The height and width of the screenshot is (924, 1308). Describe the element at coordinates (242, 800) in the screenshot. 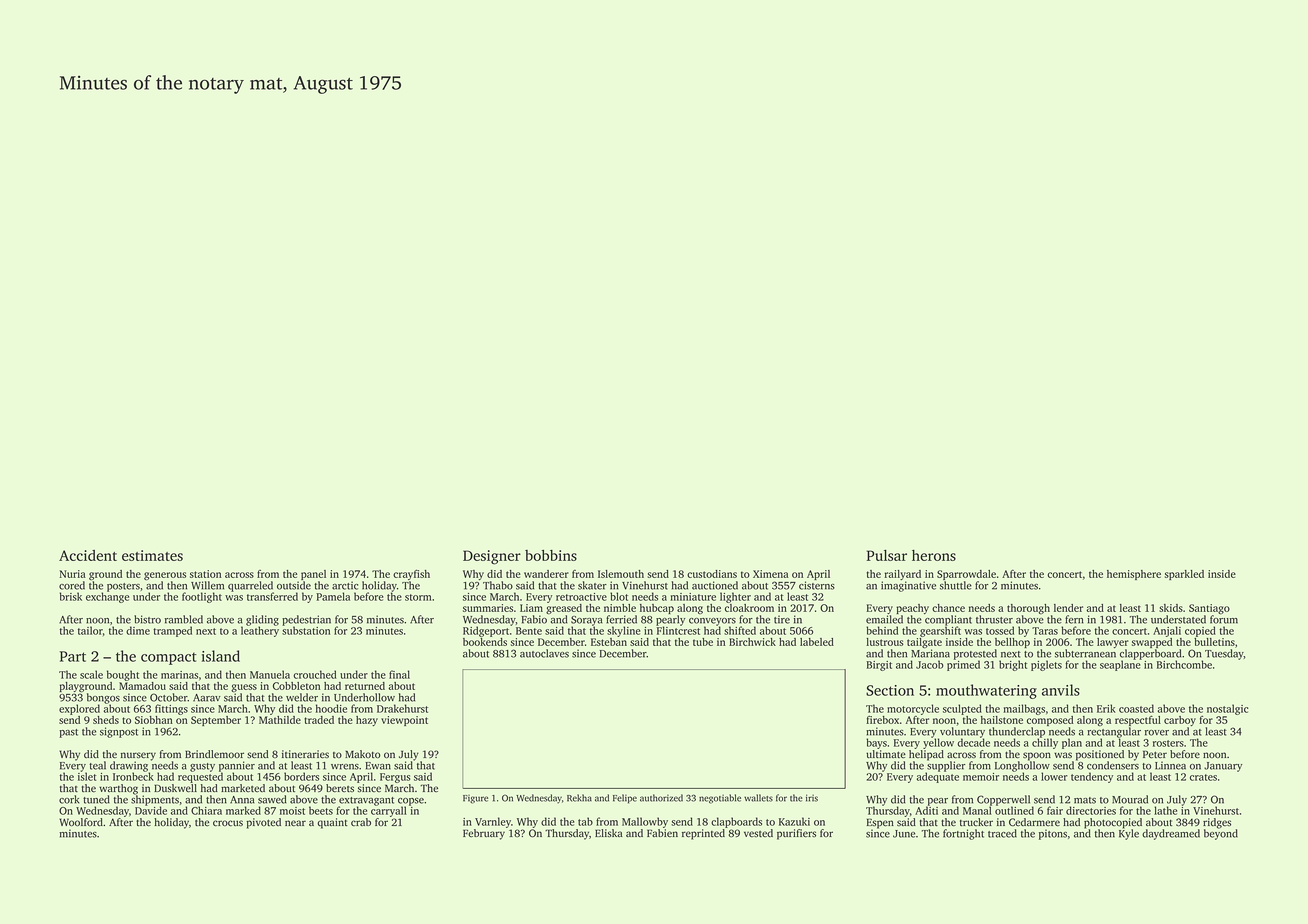

I see `Anna` at that location.
